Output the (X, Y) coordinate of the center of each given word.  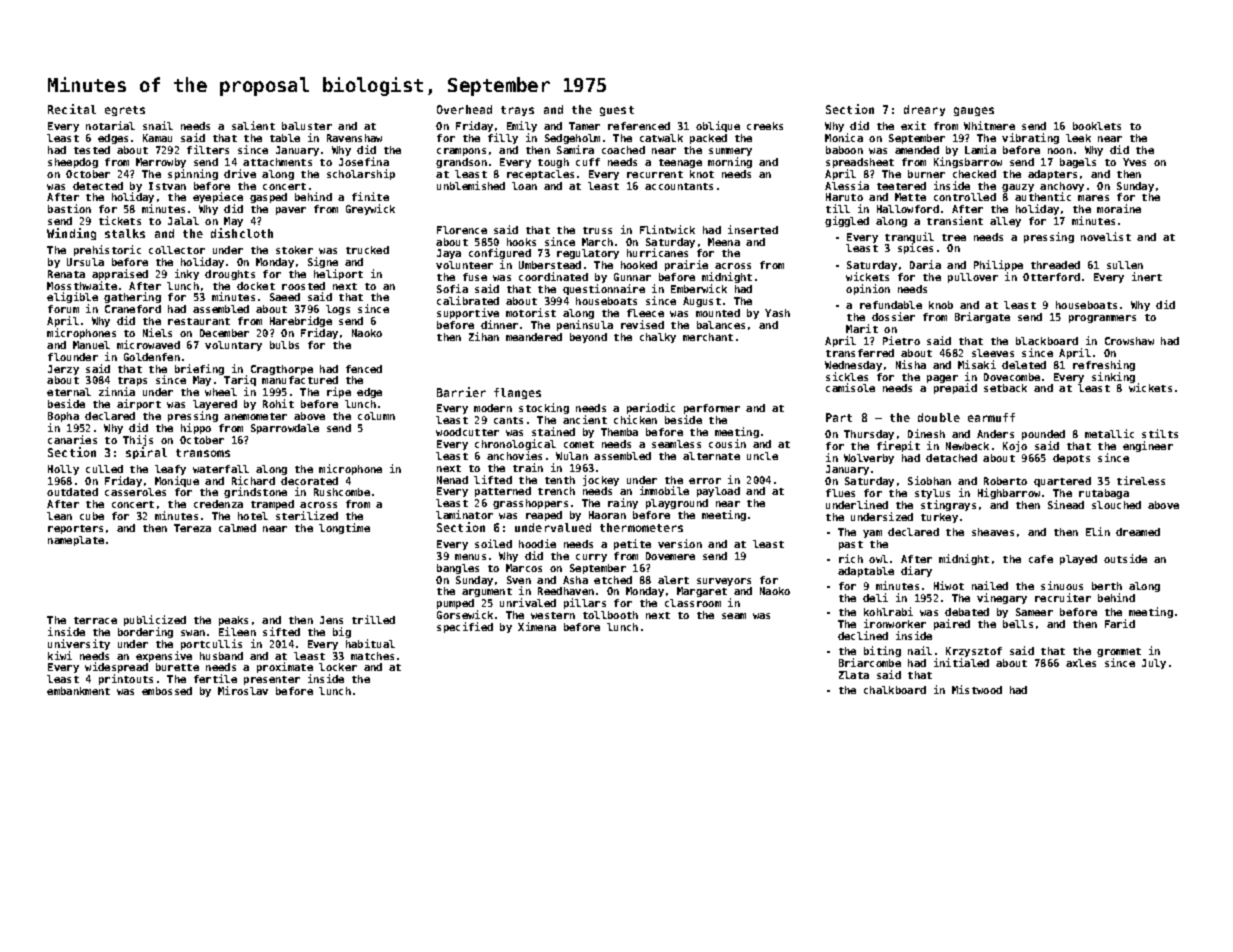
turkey (939, 518)
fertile (215, 678)
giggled (847, 221)
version (680, 543)
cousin (727, 443)
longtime (344, 528)
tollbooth (610, 615)
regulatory (588, 254)
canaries (72, 439)
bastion (69, 208)
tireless (1141, 480)
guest (617, 111)
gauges (974, 111)
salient (253, 125)
